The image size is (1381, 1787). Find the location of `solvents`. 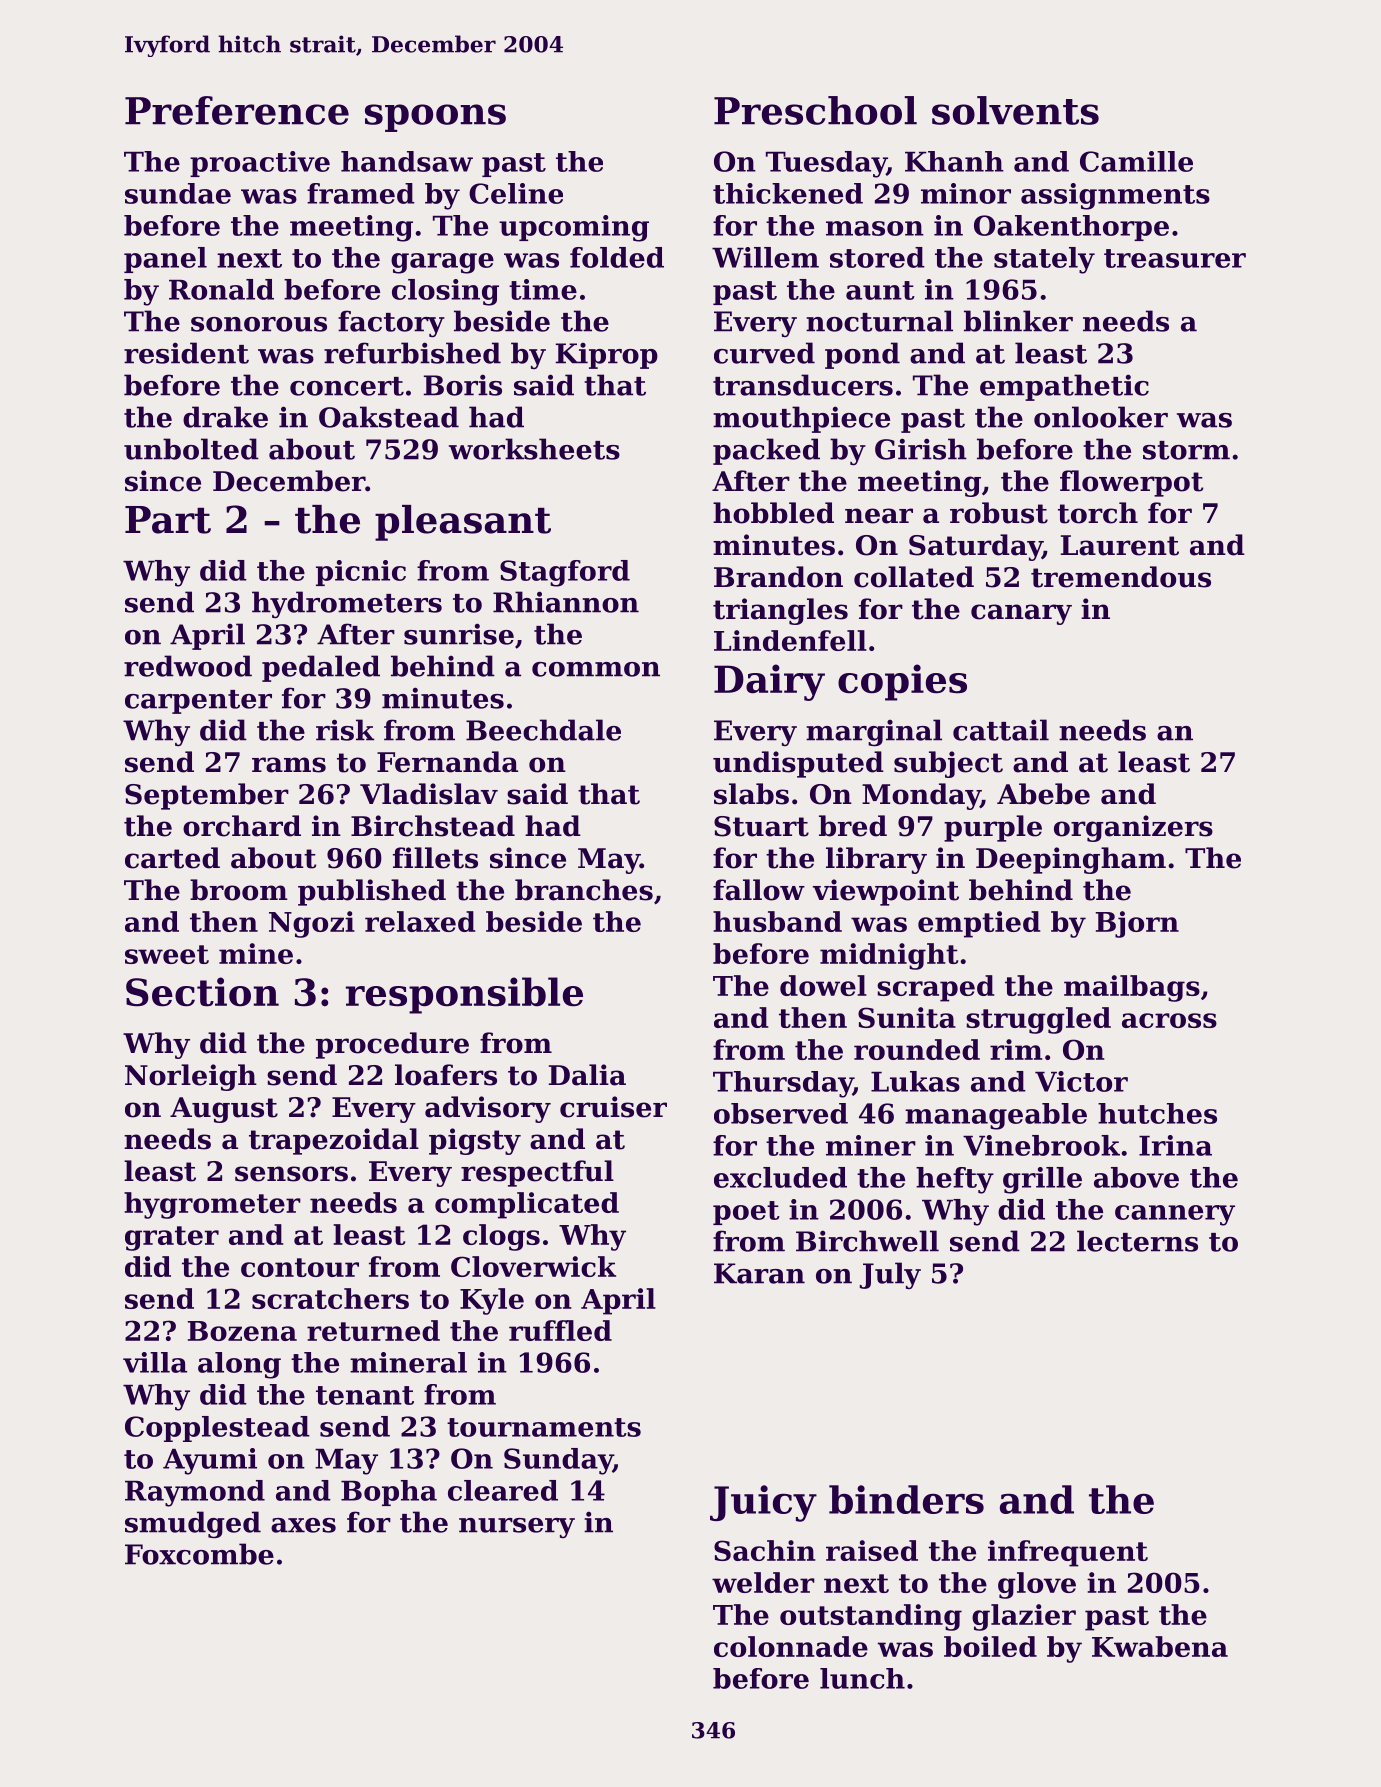

solvents is located at coordinates (1015, 110).
